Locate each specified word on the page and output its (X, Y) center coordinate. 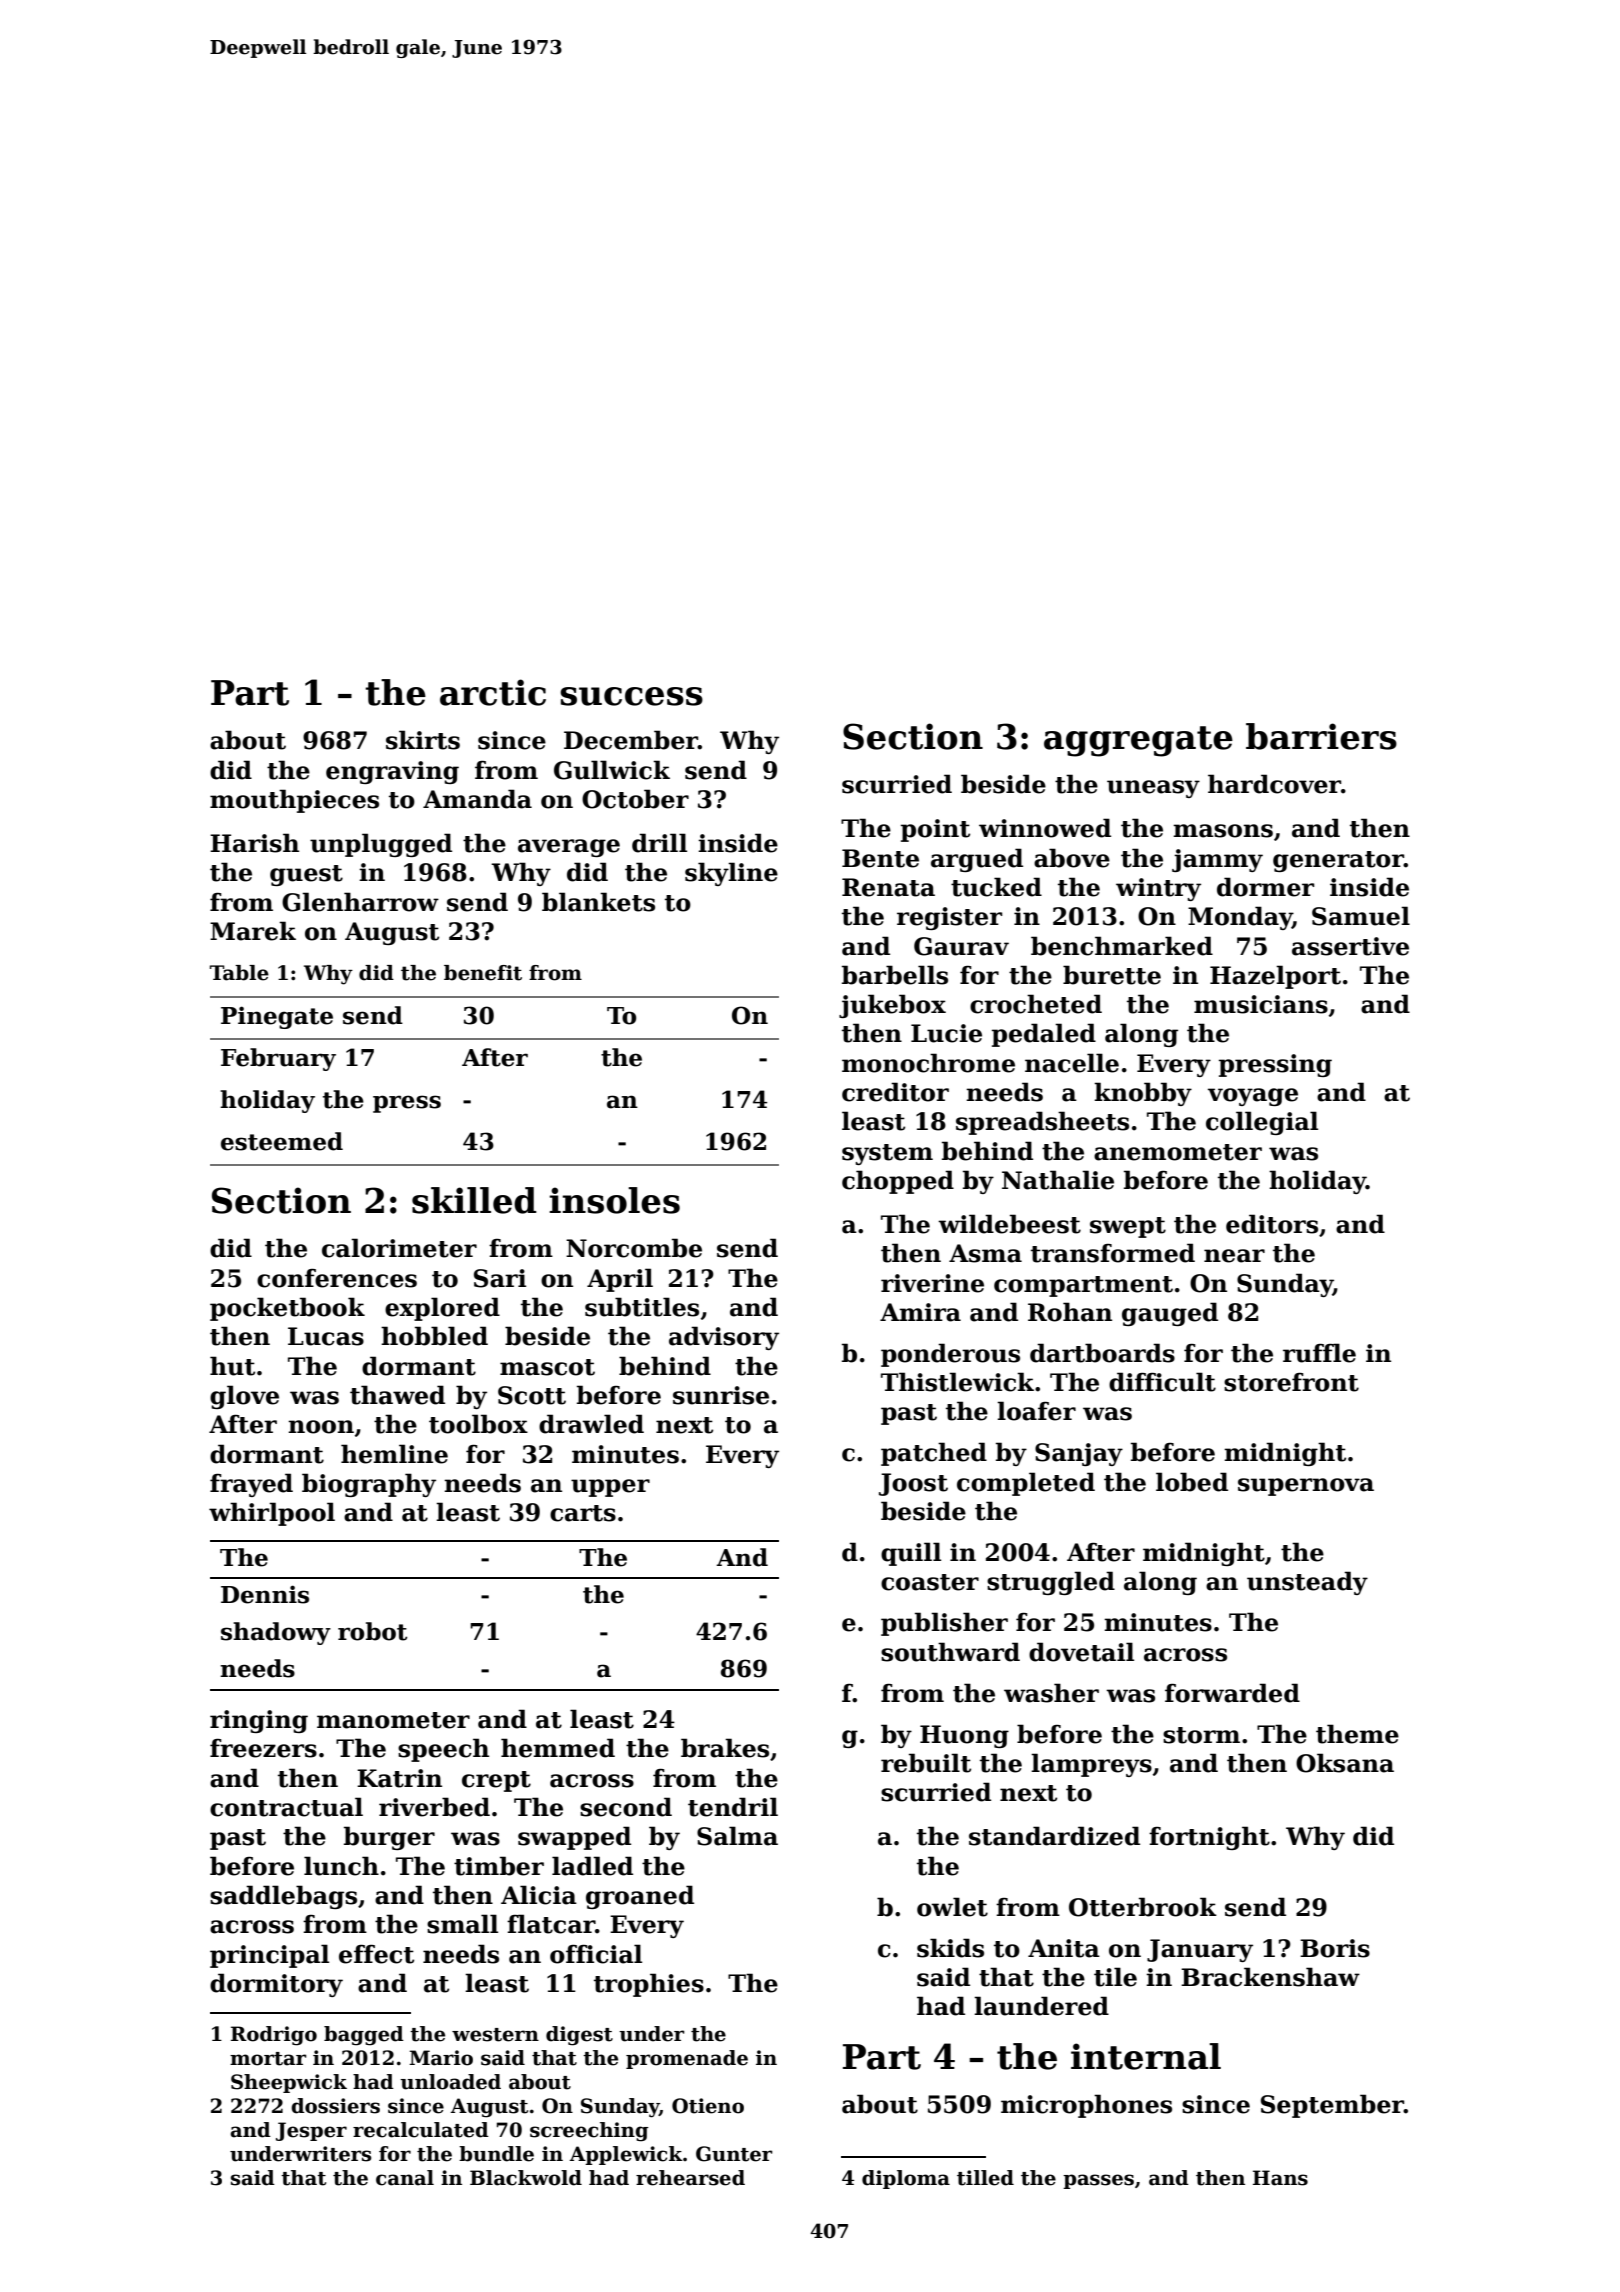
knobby (1143, 1094)
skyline (731, 874)
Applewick (626, 2155)
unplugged (381, 845)
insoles (614, 1200)
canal (405, 2178)
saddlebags (283, 1897)
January (1200, 1950)
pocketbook (287, 1309)
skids (950, 1948)
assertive (1350, 946)
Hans (1280, 2178)
